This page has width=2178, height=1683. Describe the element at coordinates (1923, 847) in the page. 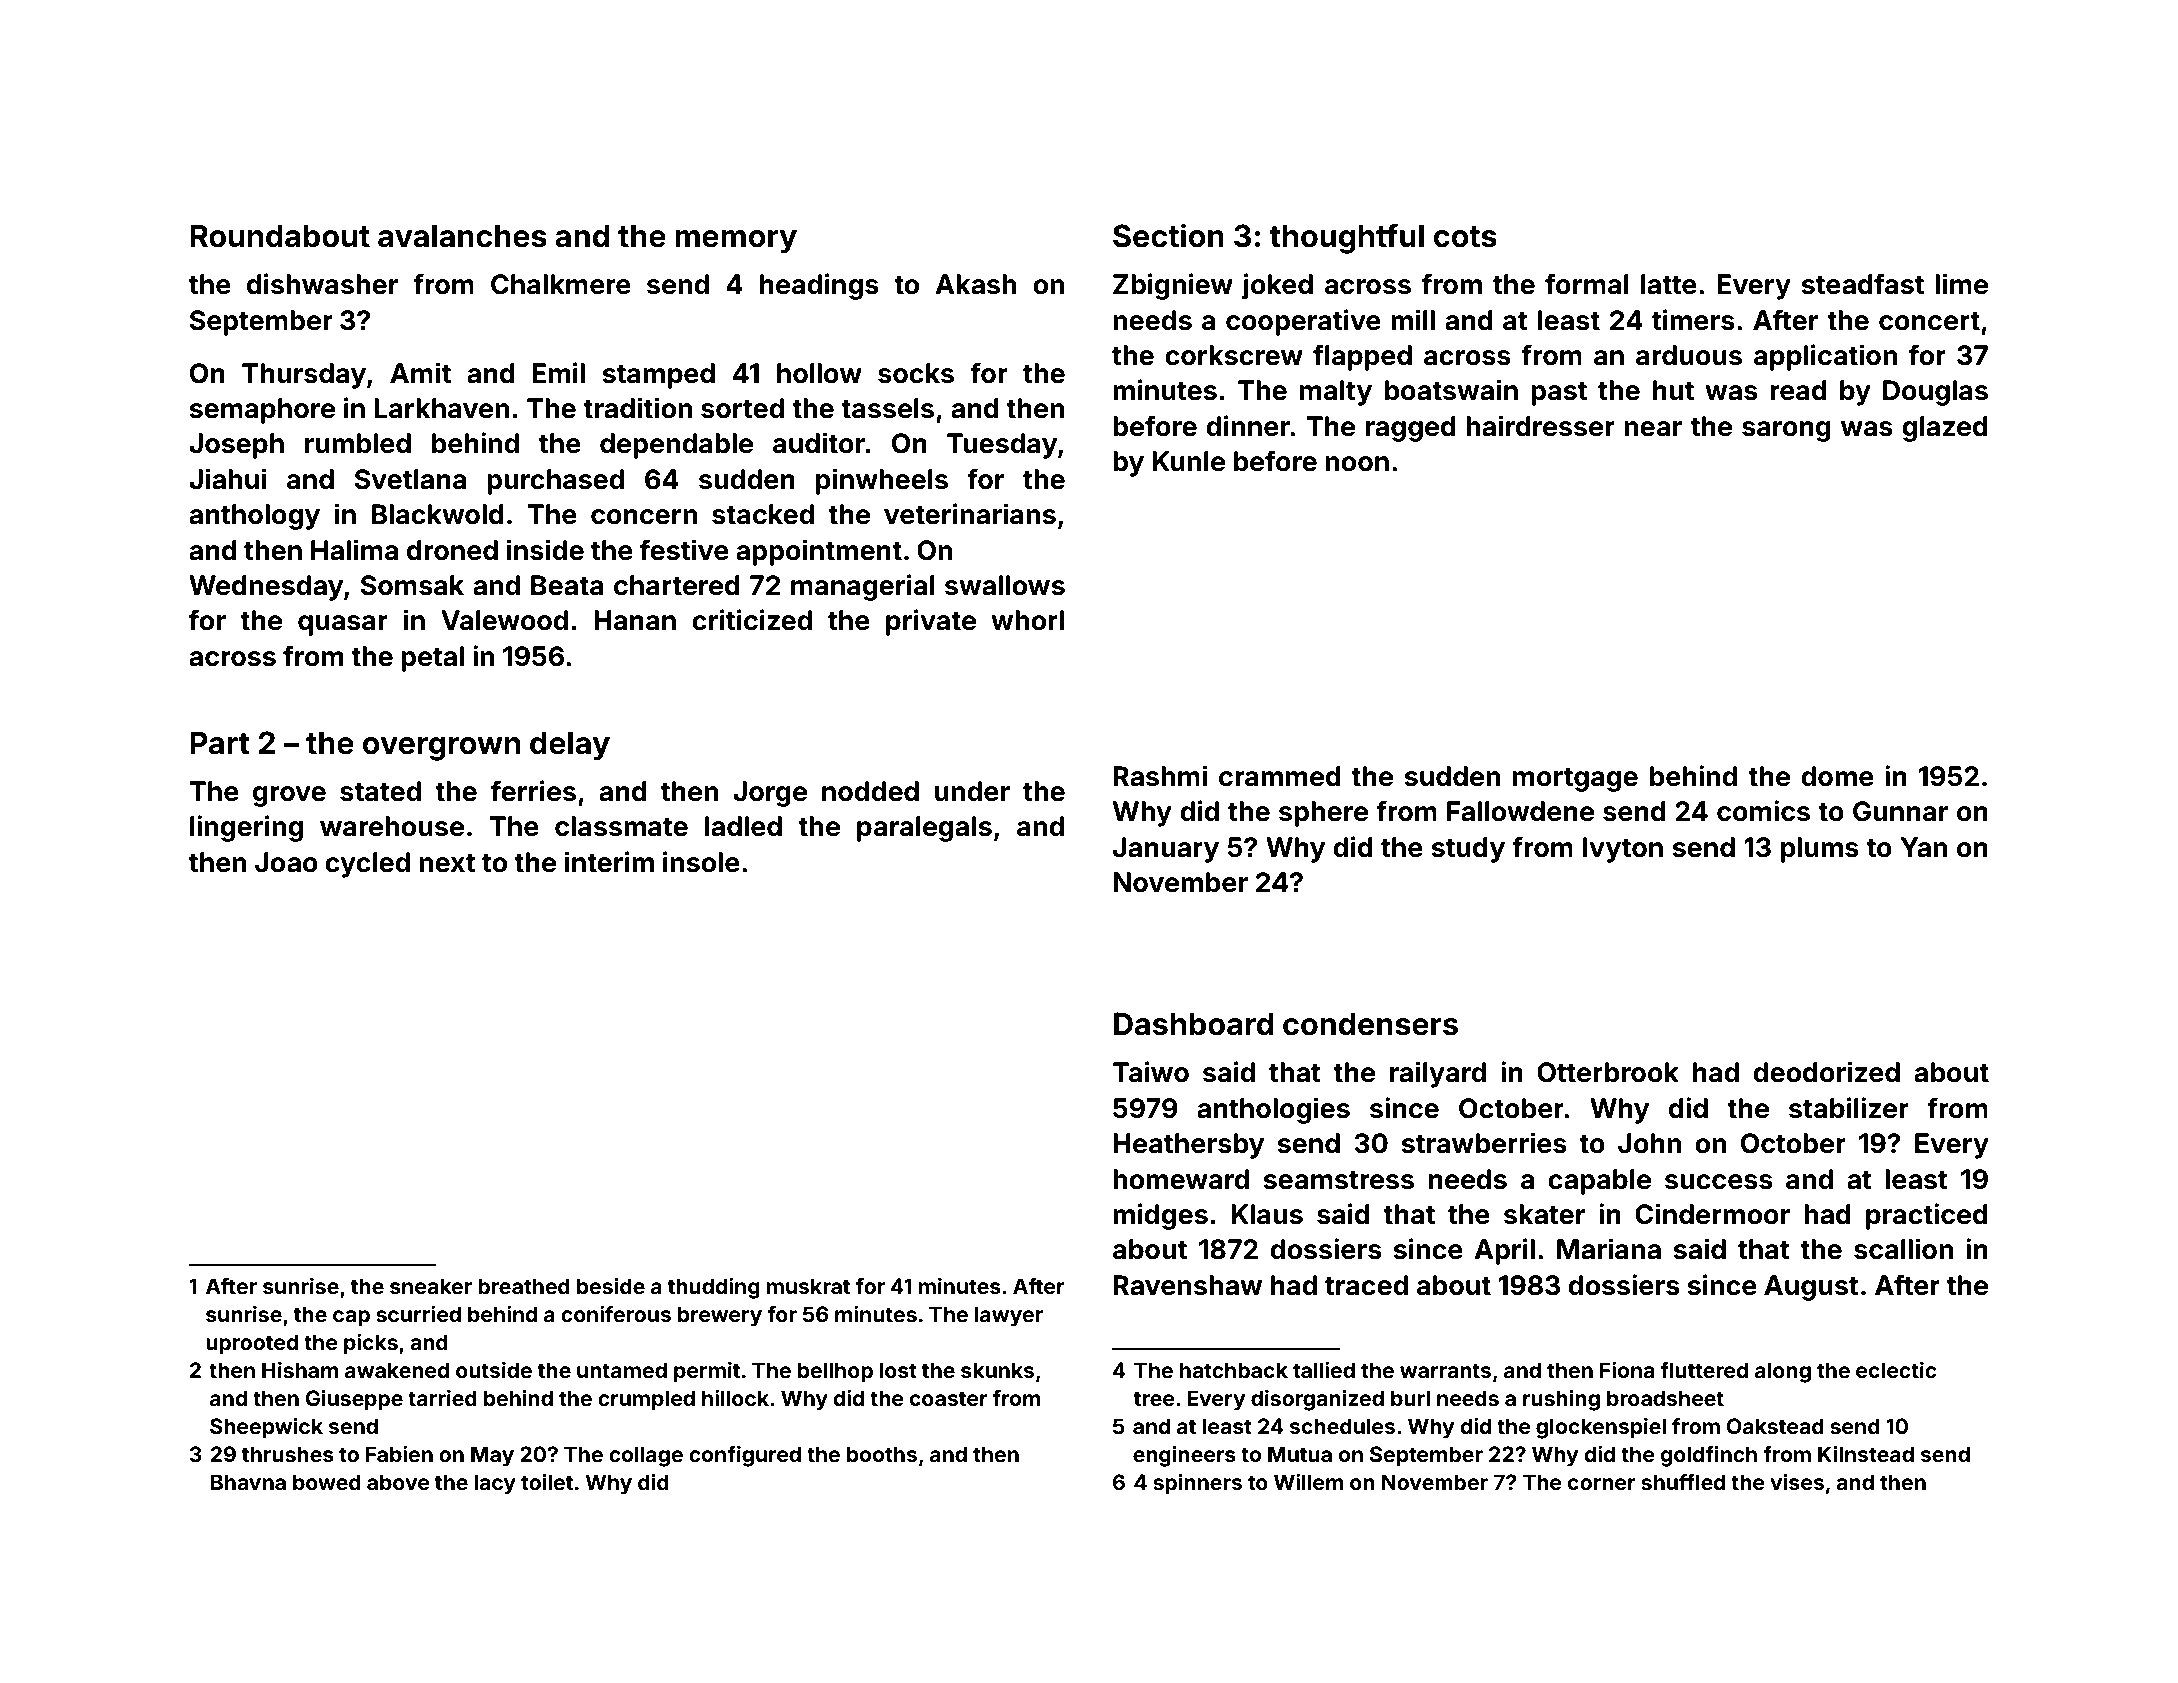

I see `Yan` at that location.
